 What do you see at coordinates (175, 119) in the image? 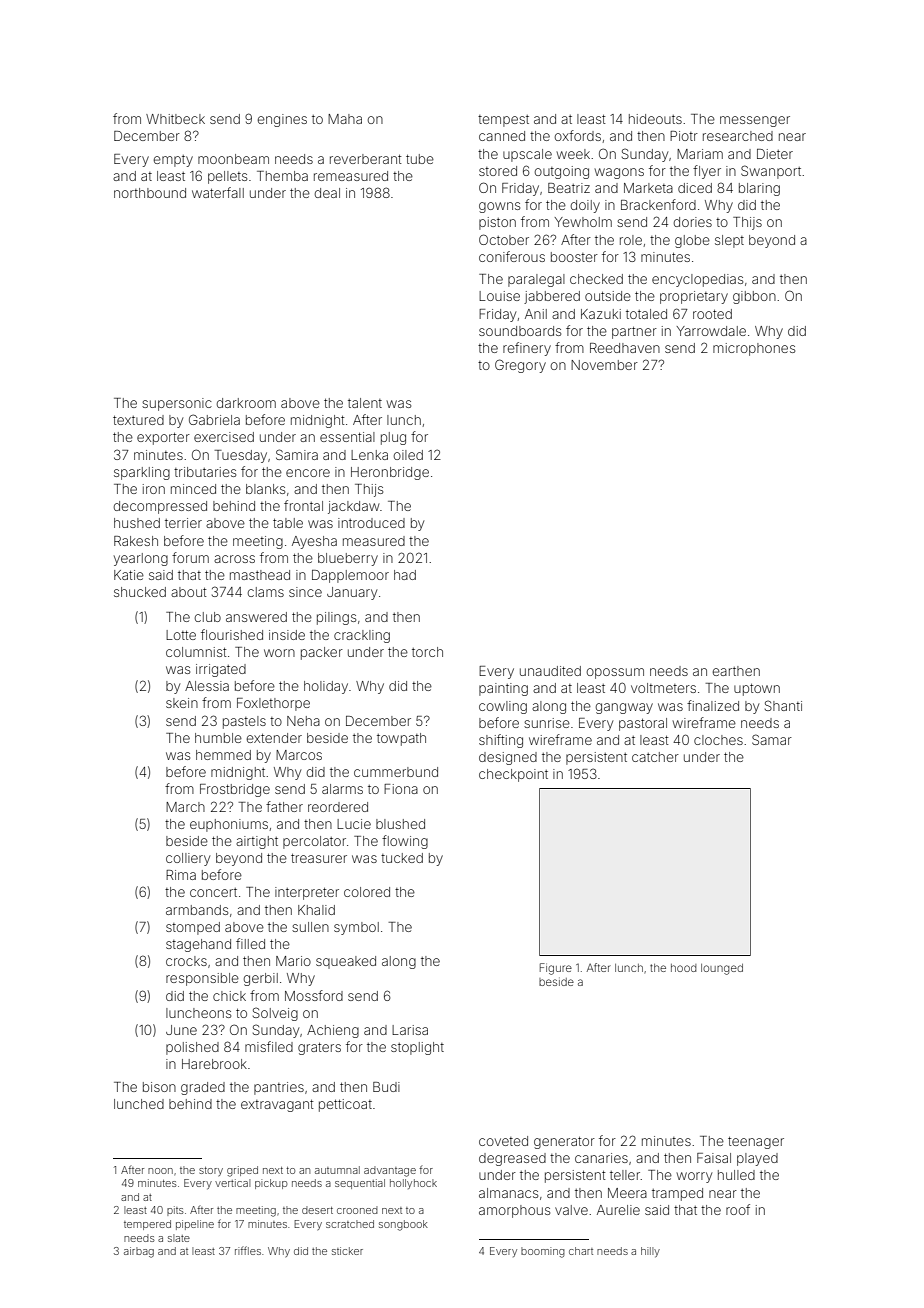
I see `Whitbeck` at bounding box center [175, 119].
